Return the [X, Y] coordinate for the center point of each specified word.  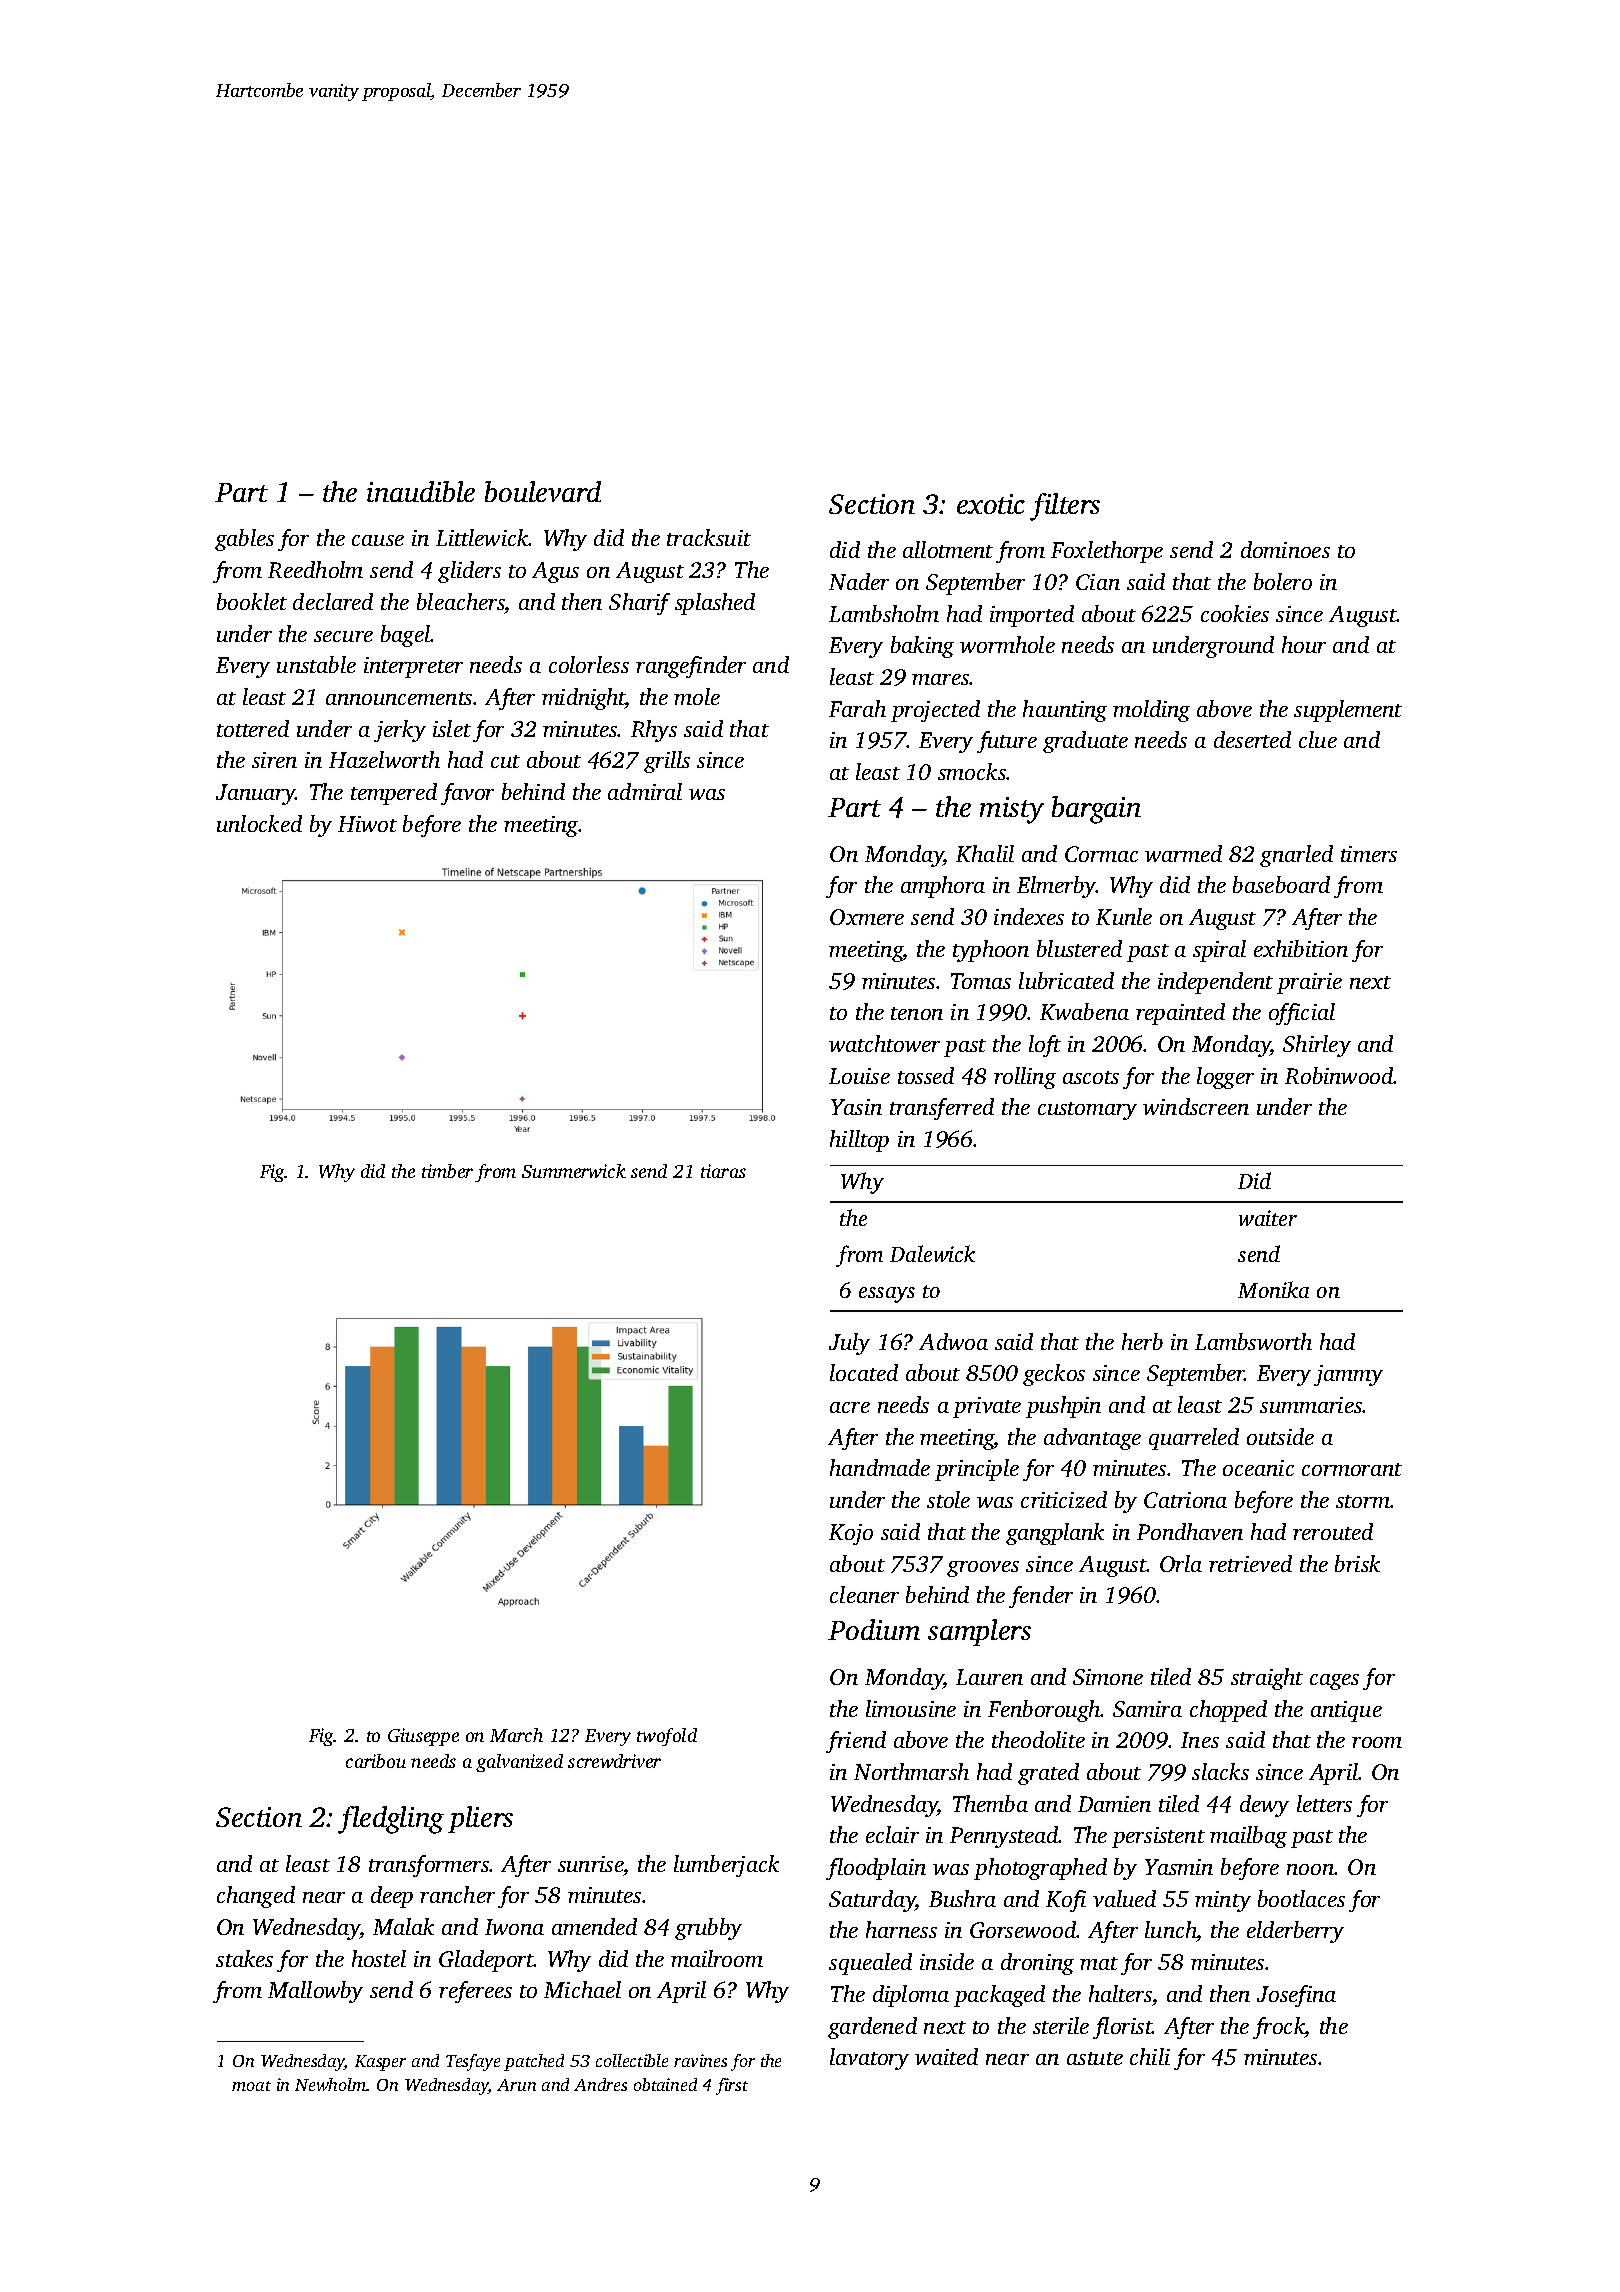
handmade [880, 1467]
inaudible [421, 491]
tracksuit [709, 537]
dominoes [1285, 549]
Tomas [981, 981]
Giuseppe [423, 1737]
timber [447, 1171]
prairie [1309, 983]
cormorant [1352, 1469]
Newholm [330, 2084]
